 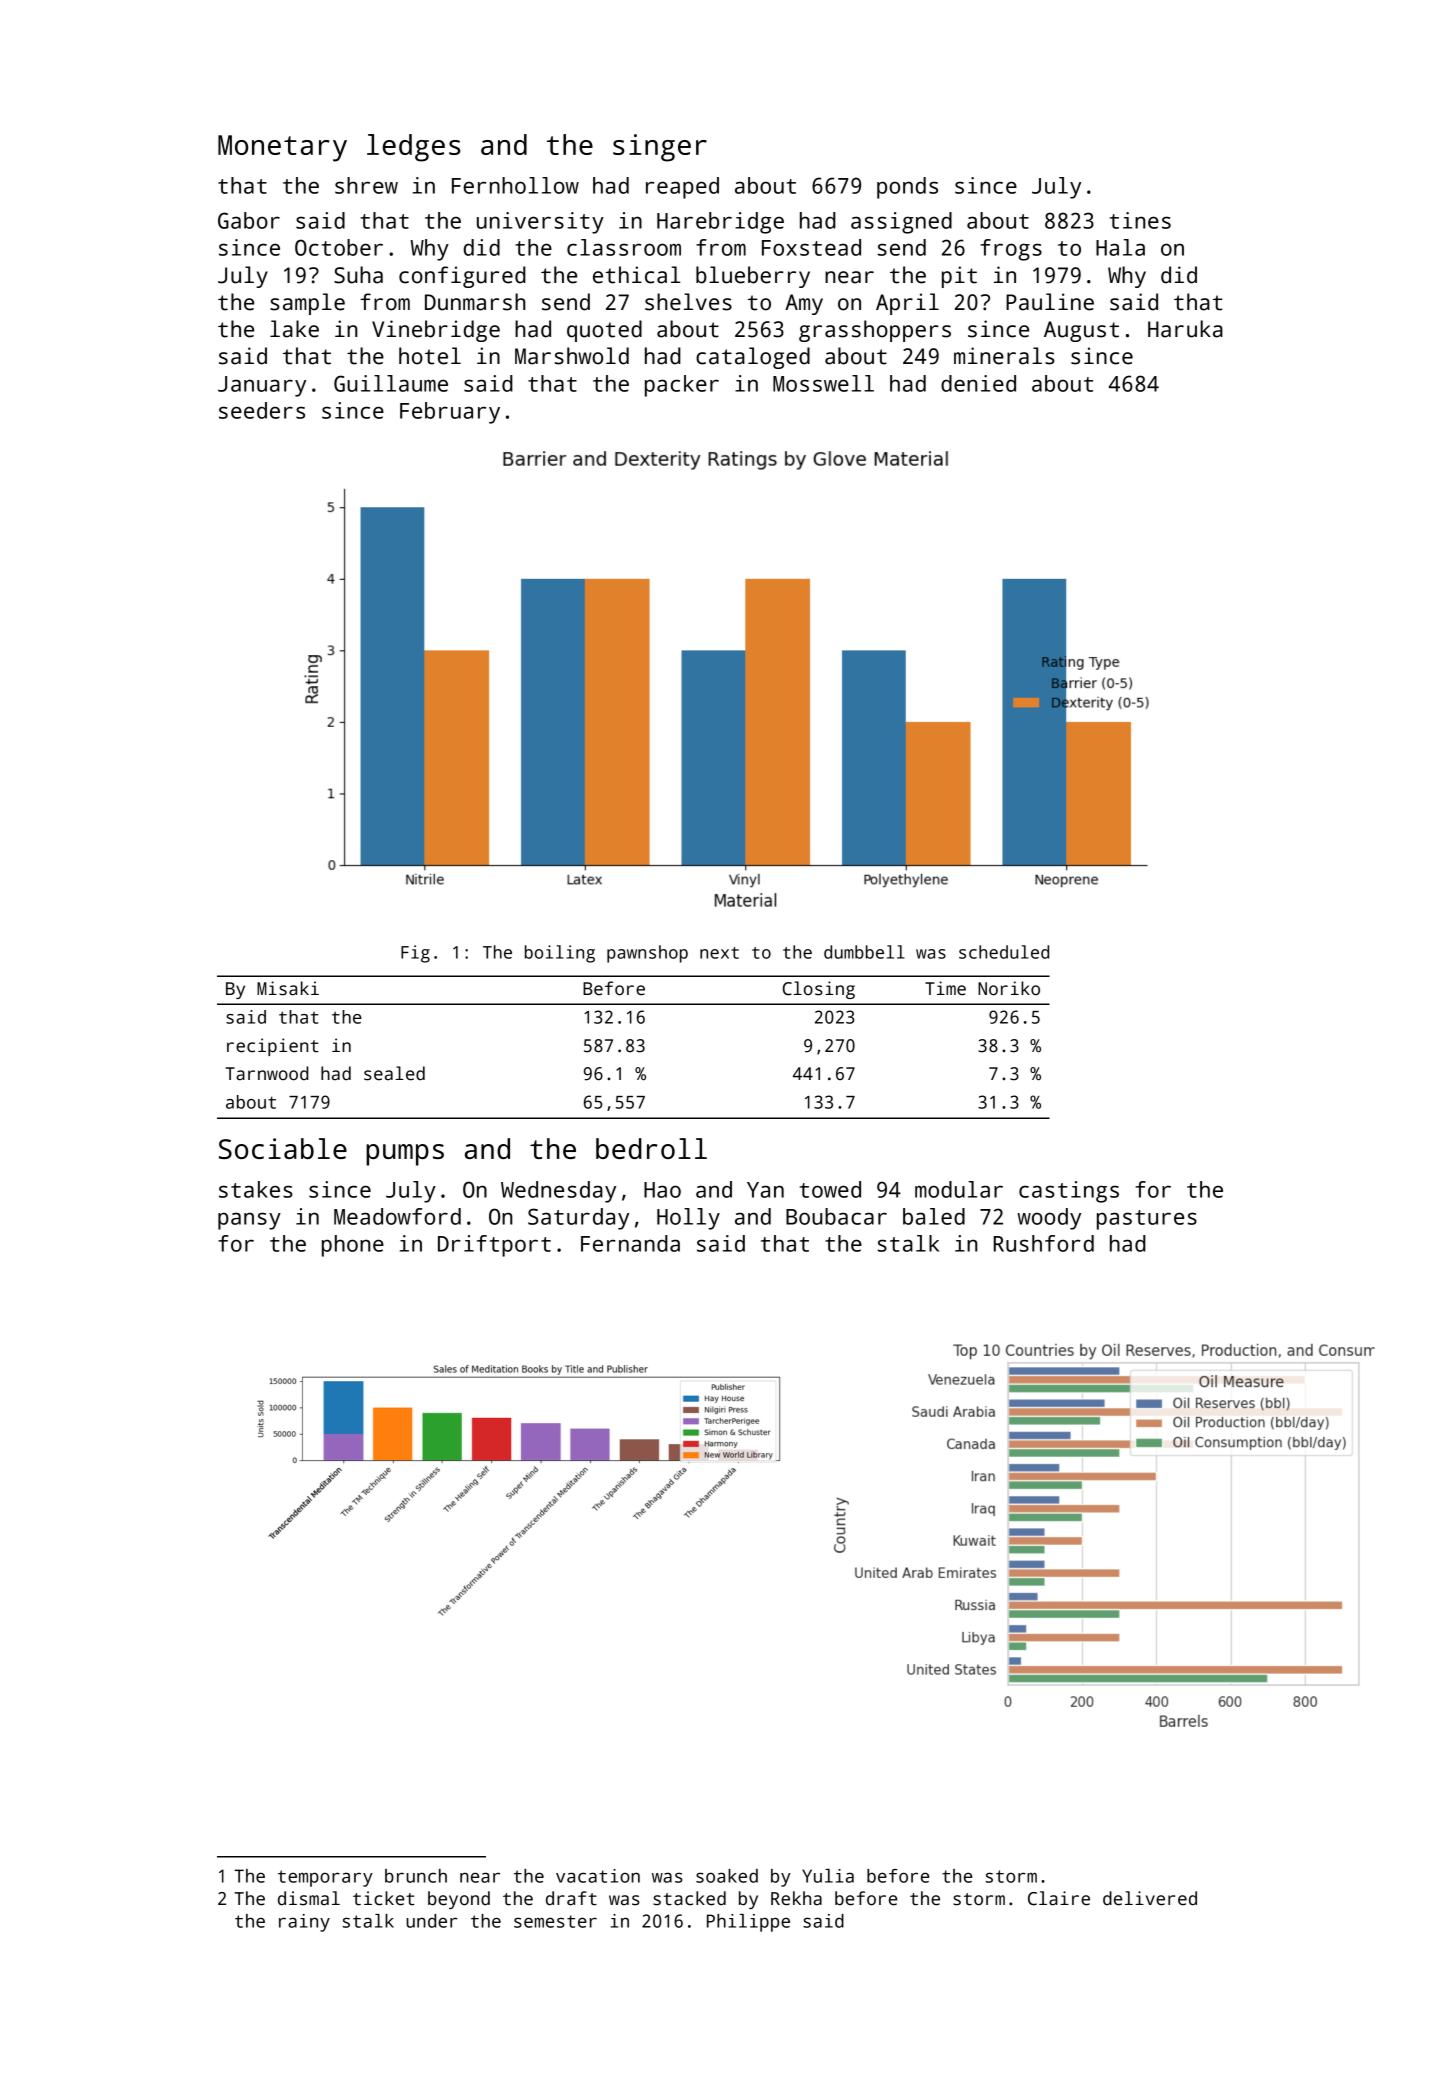 What do you see at coordinates (660, 148) in the screenshot?
I see `singer` at bounding box center [660, 148].
